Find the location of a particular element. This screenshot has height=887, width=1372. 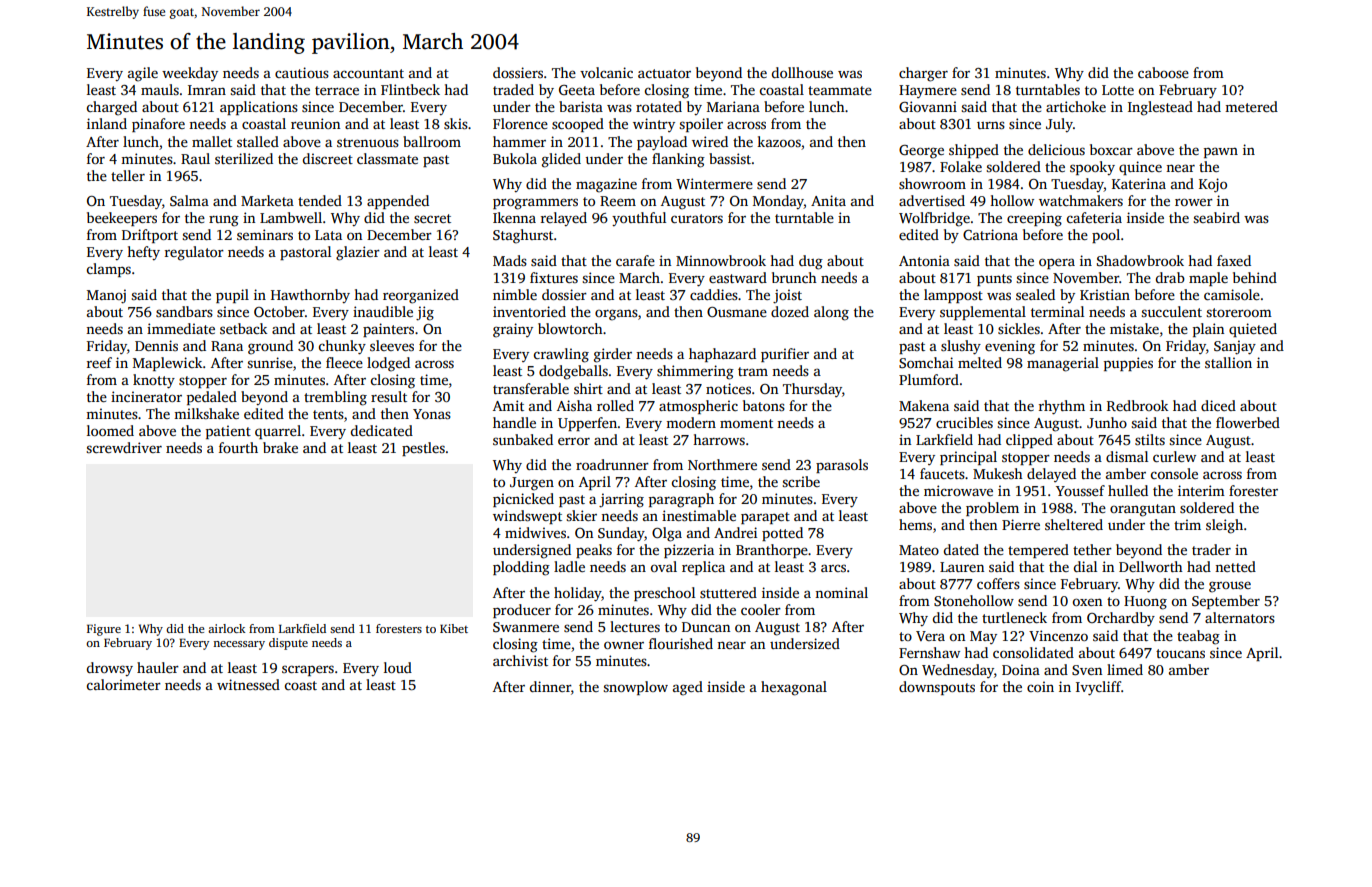

Staghurst is located at coordinates (523, 236).
